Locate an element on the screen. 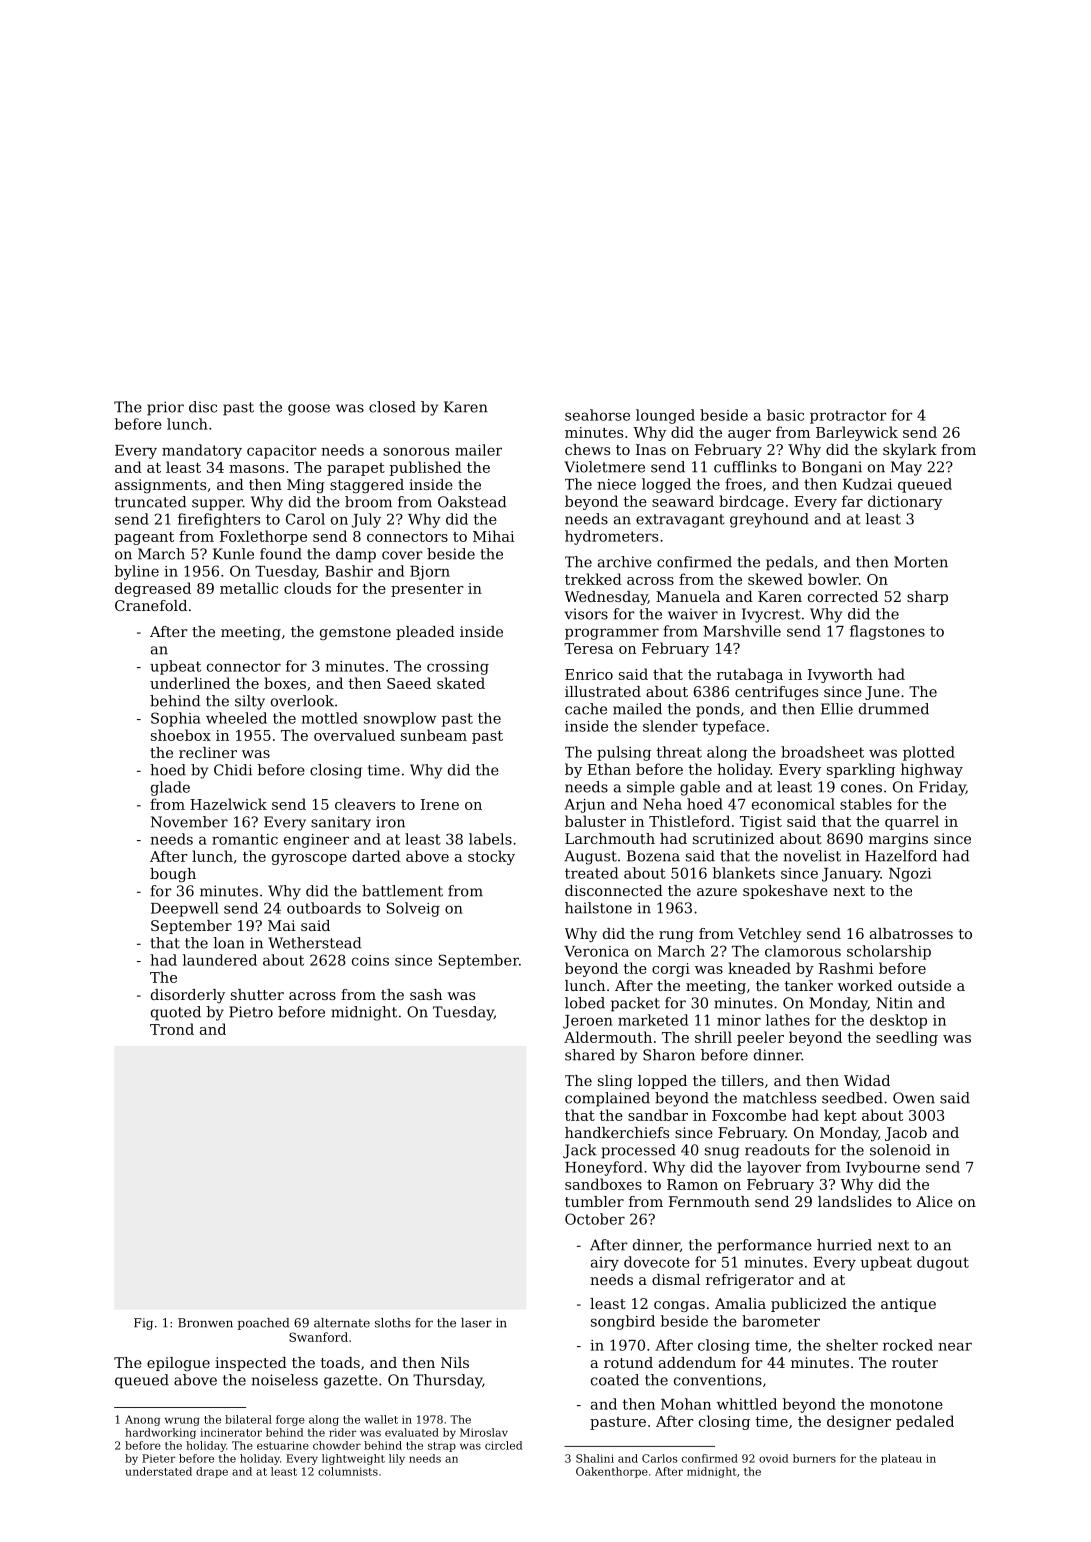  bilateral is located at coordinates (248, 1419).
